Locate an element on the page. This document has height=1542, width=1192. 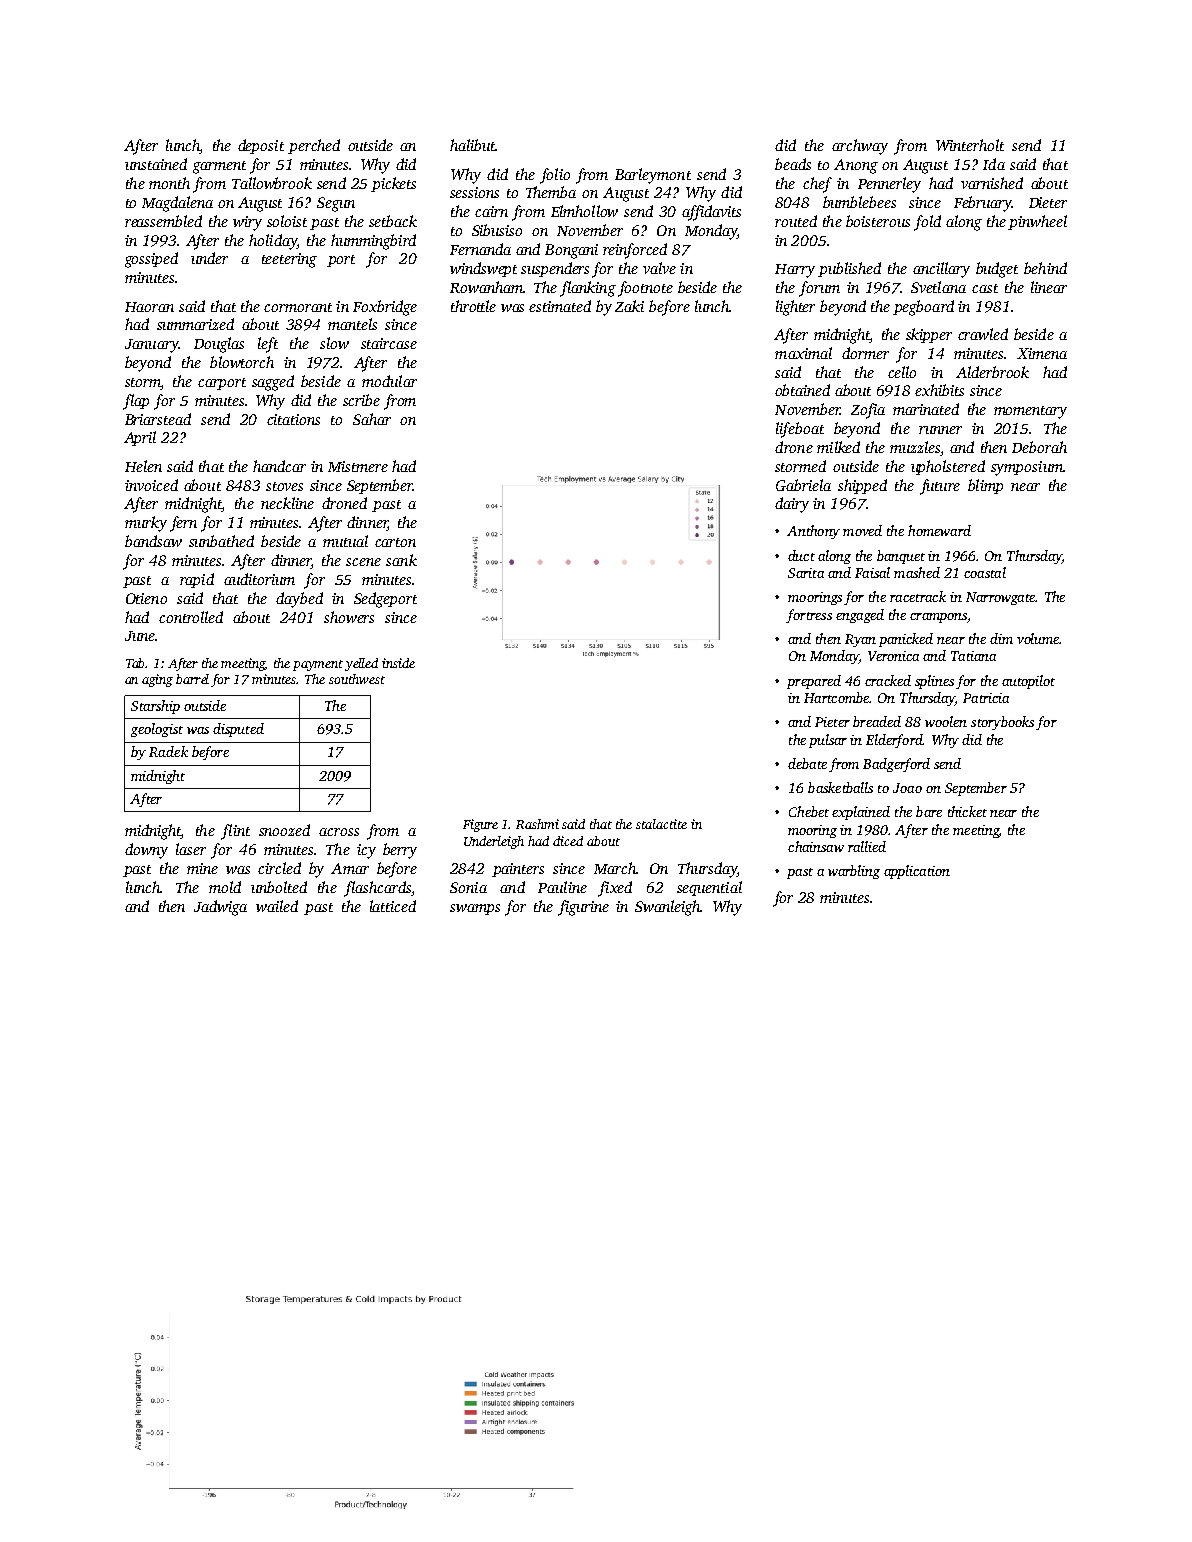
rapid is located at coordinates (197, 580).
